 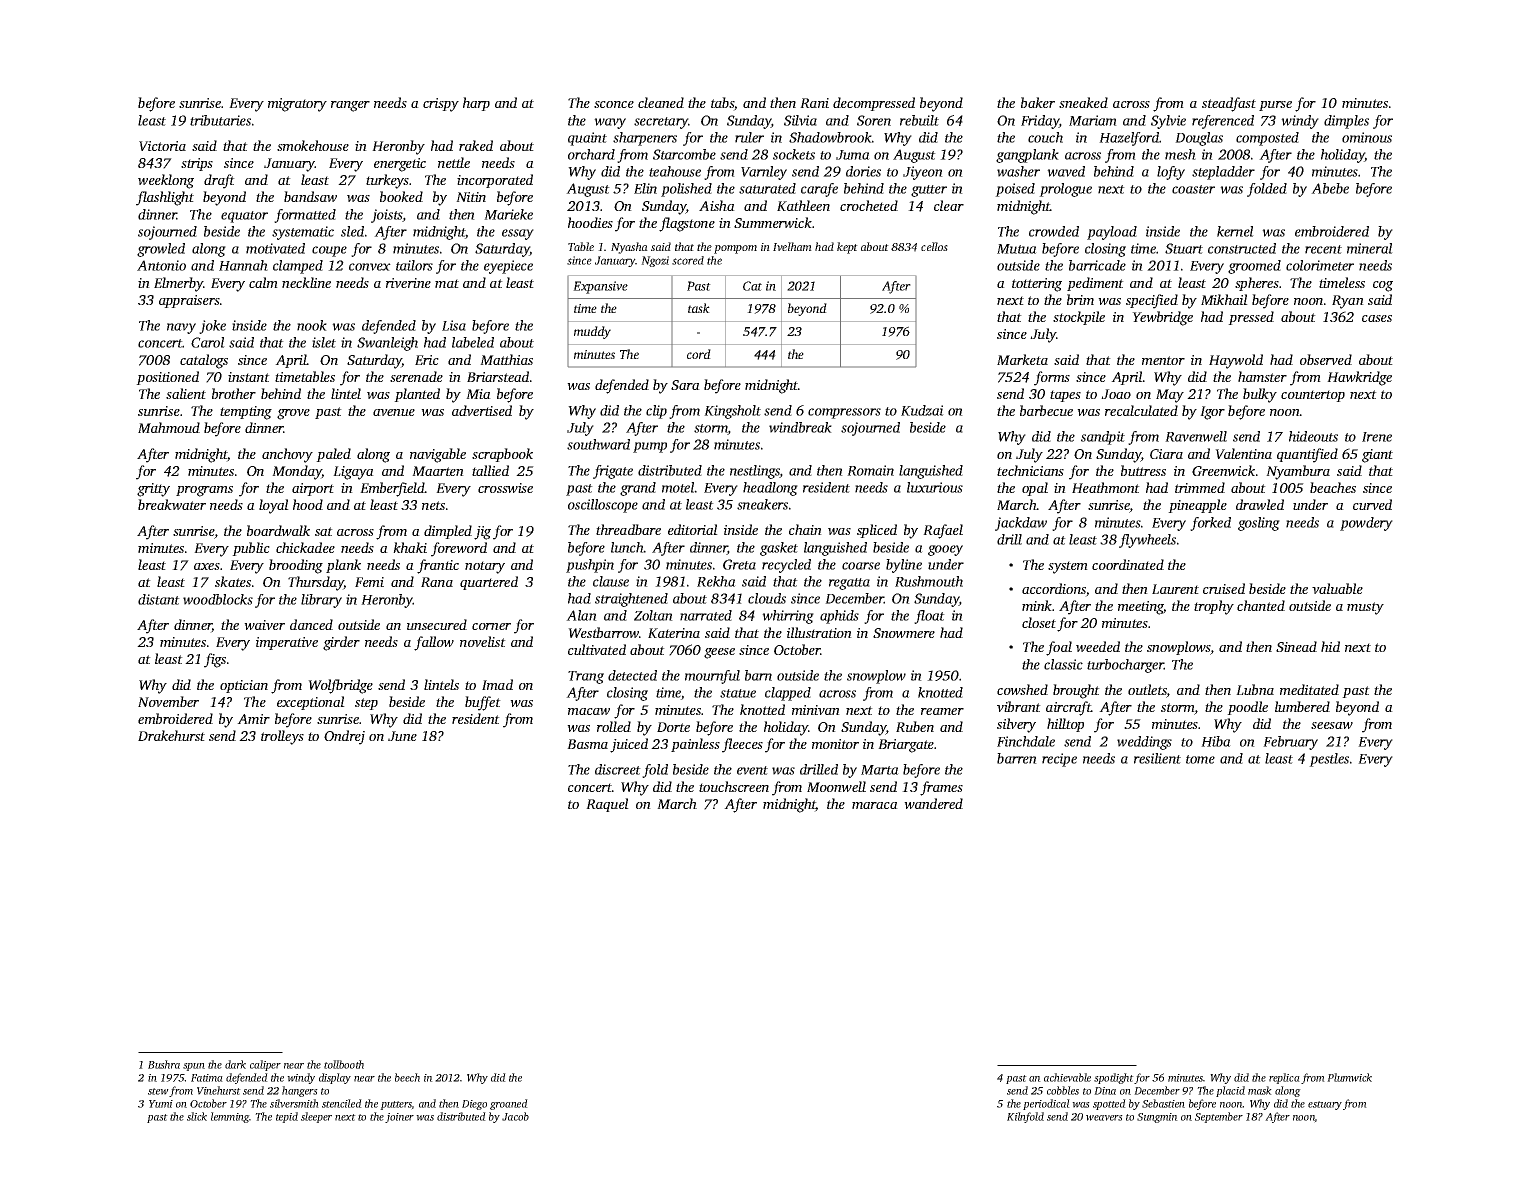 I want to click on cleaned, so click(x=661, y=102).
